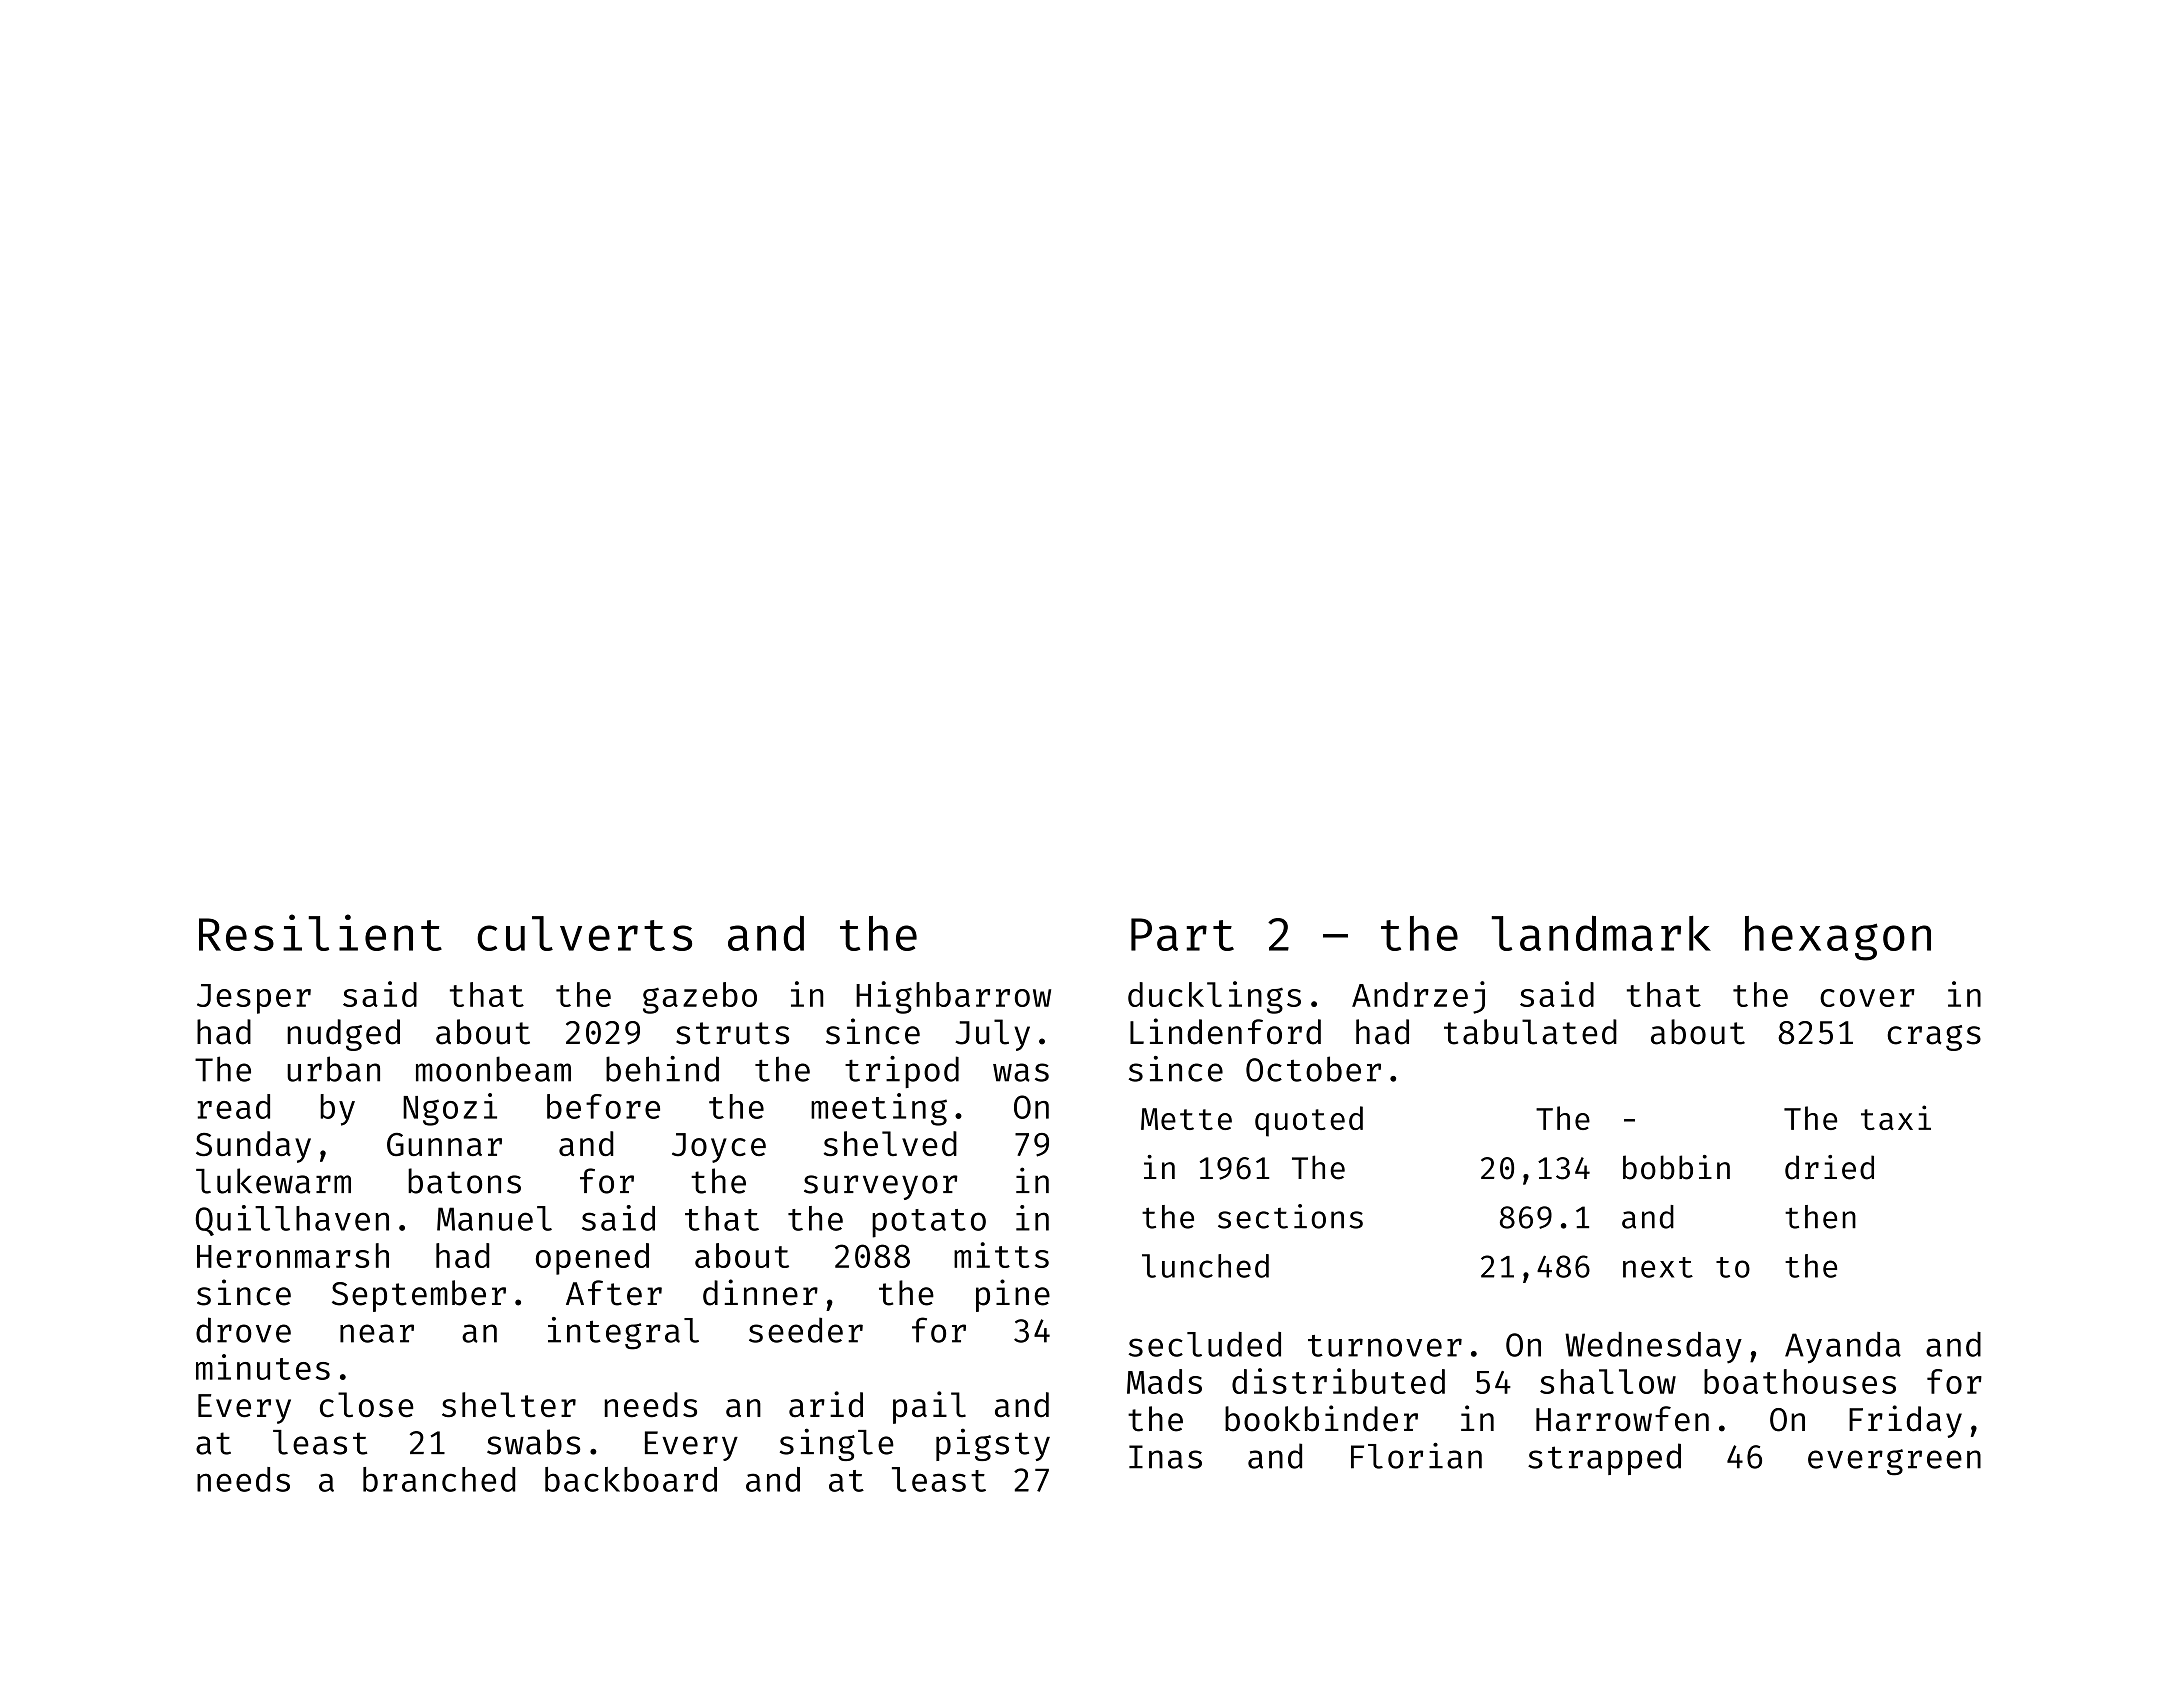 Image resolution: width=2178 pixels, height=1683 pixels. Describe the element at coordinates (320, 932) in the document. I see `Resilient` at that location.
